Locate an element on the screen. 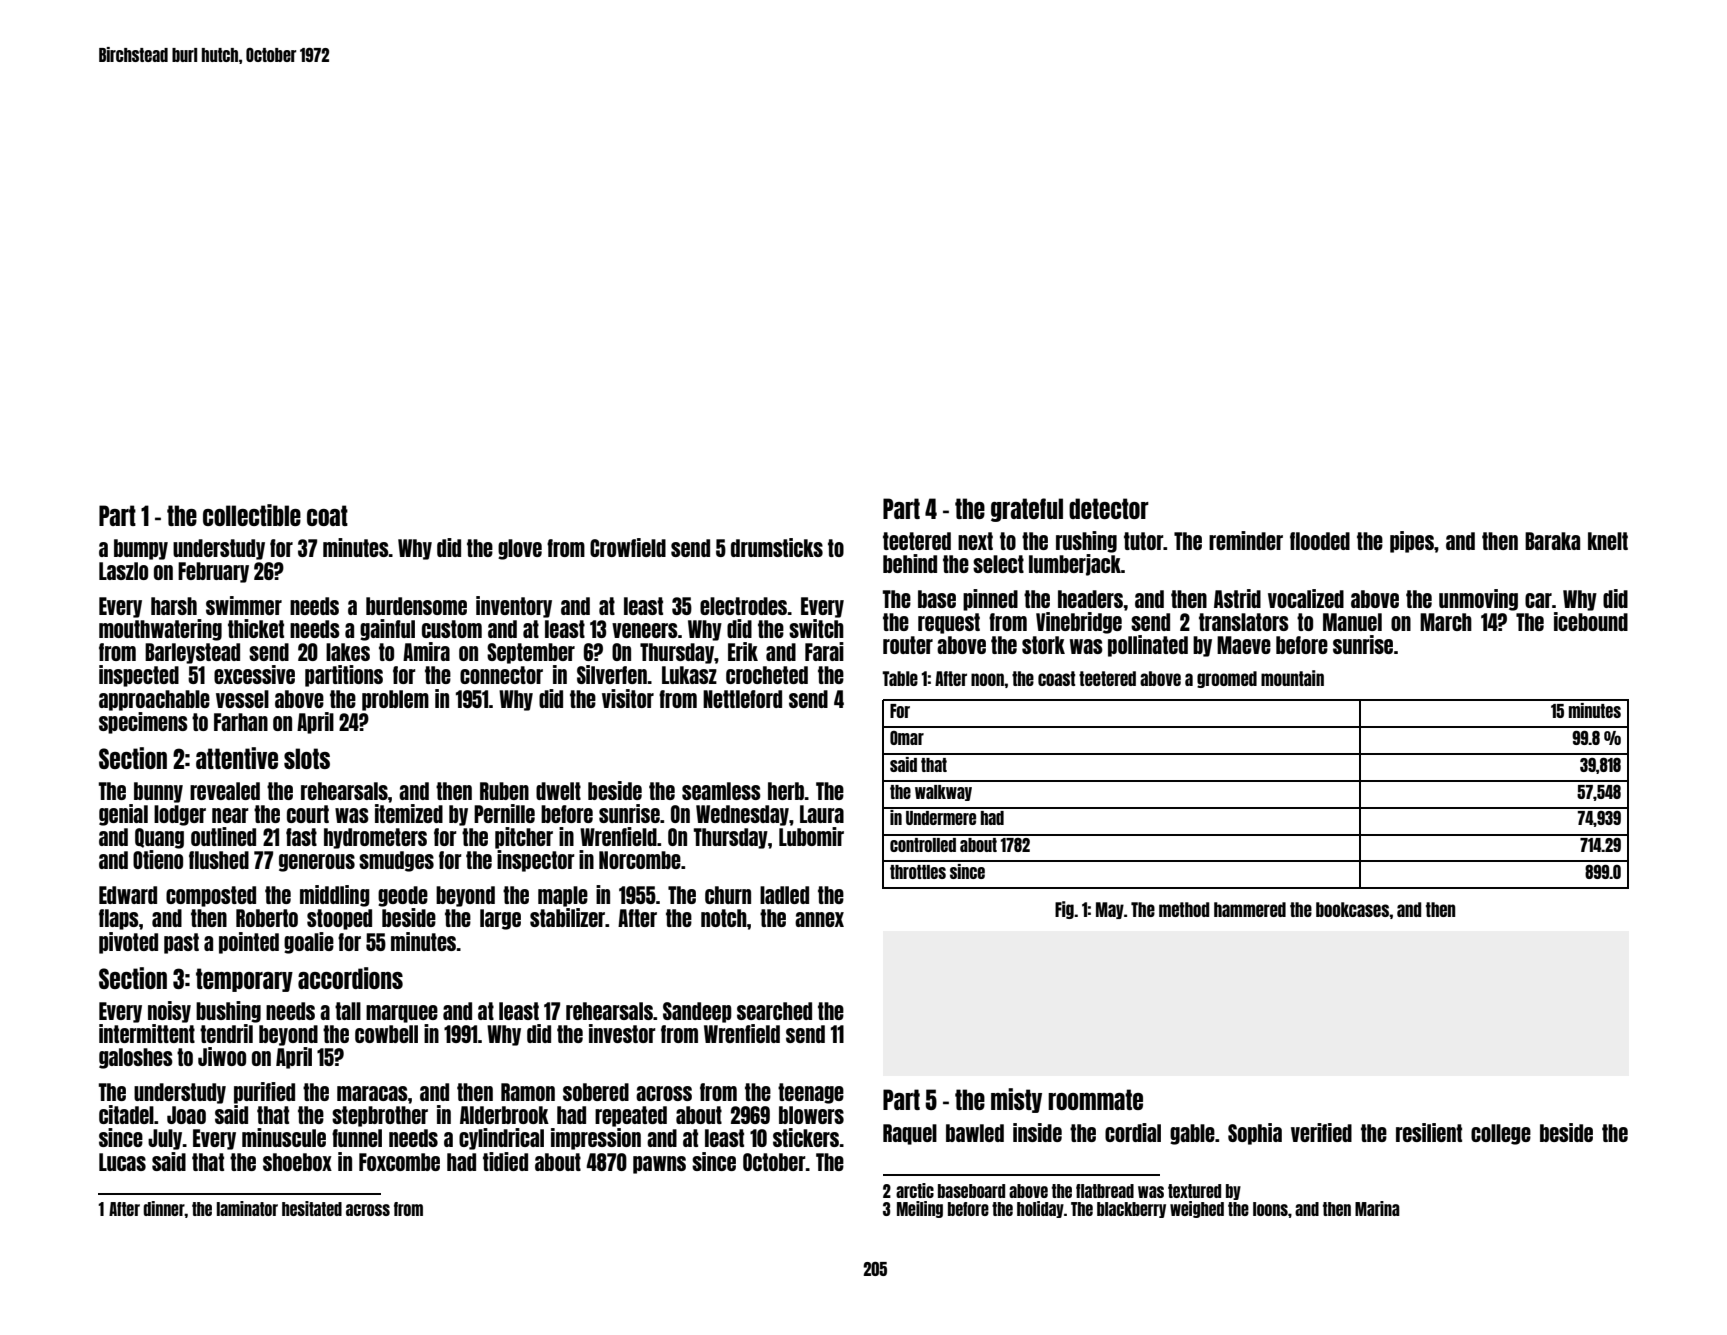  Crowfield is located at coordinates (628, 547).
